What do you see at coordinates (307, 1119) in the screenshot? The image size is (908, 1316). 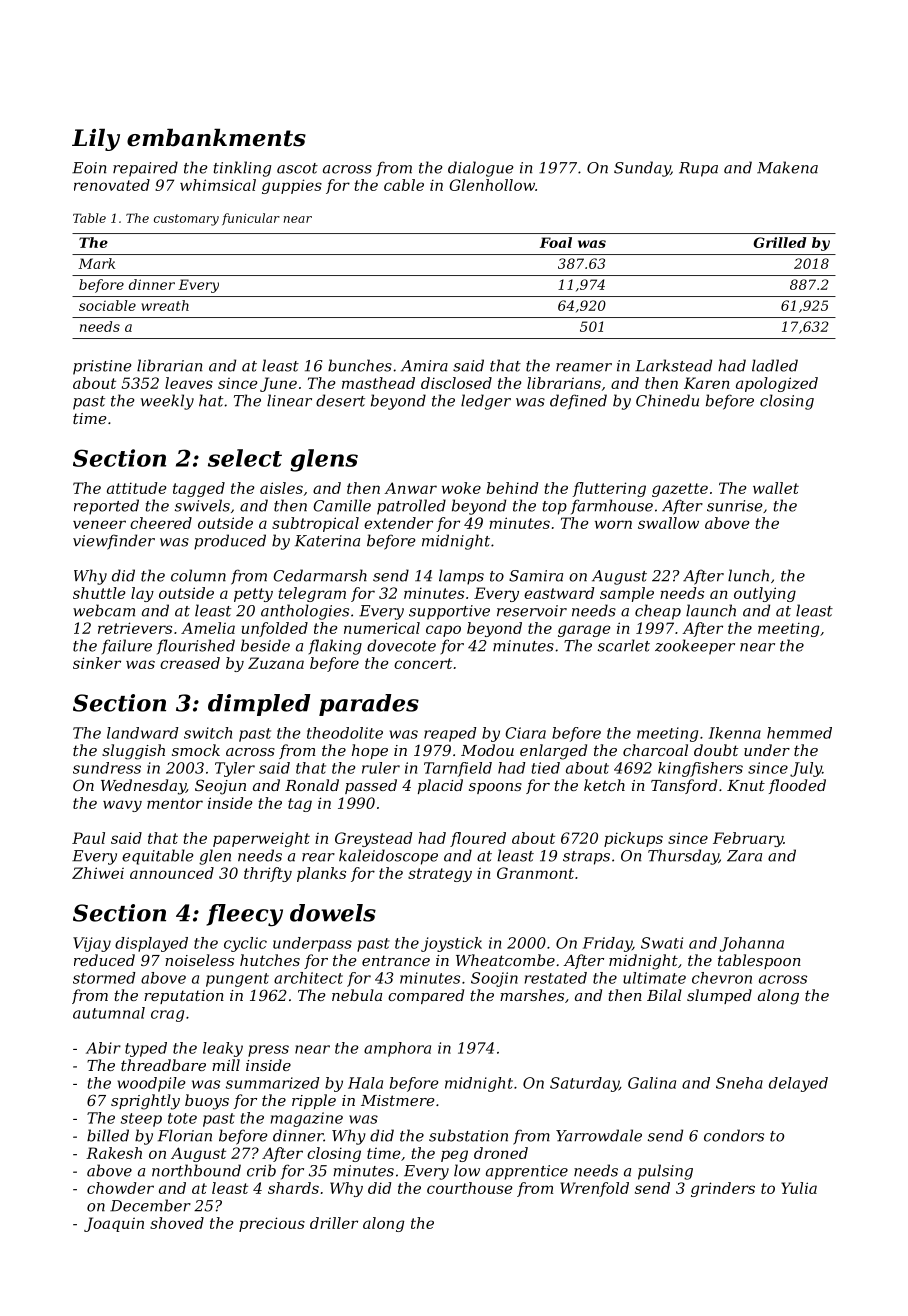 I see `magazine` at bounding box center [307, 1119].
